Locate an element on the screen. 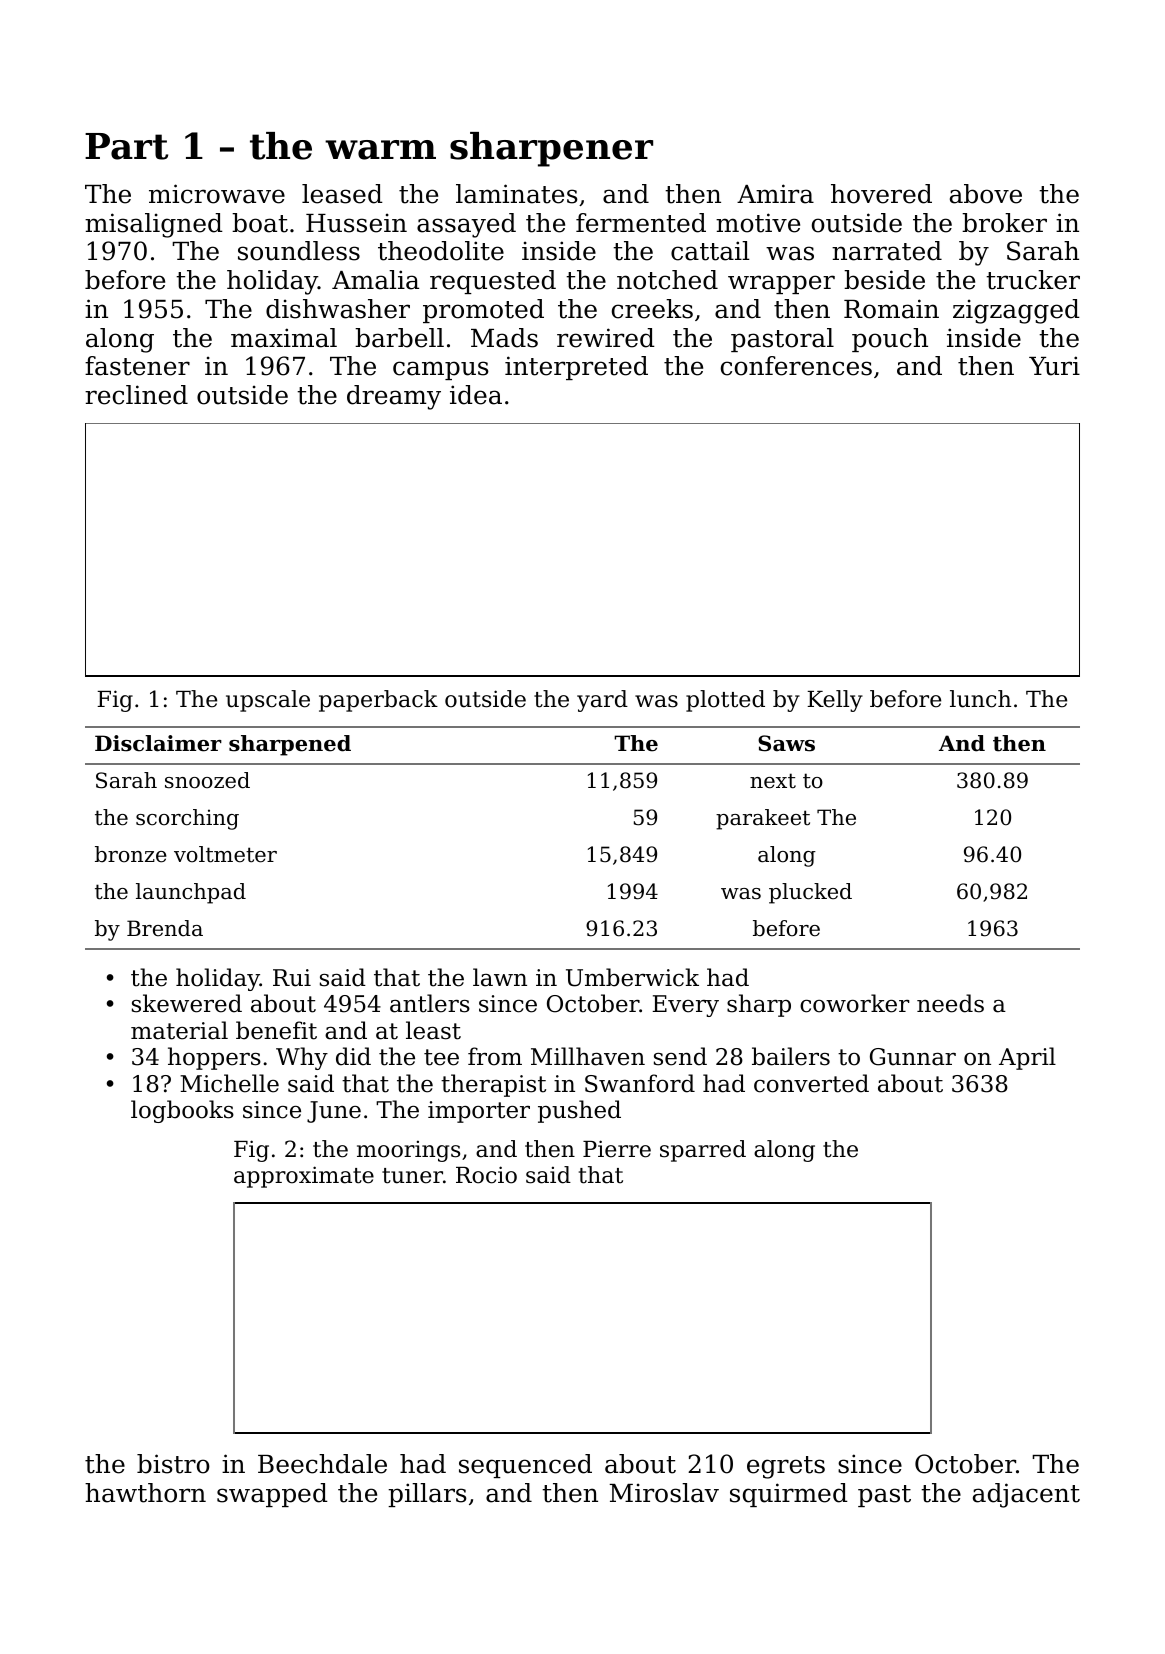 This screenshot has height=1654, width=1165. Beechdale is located at coordinates (322, 1464).
